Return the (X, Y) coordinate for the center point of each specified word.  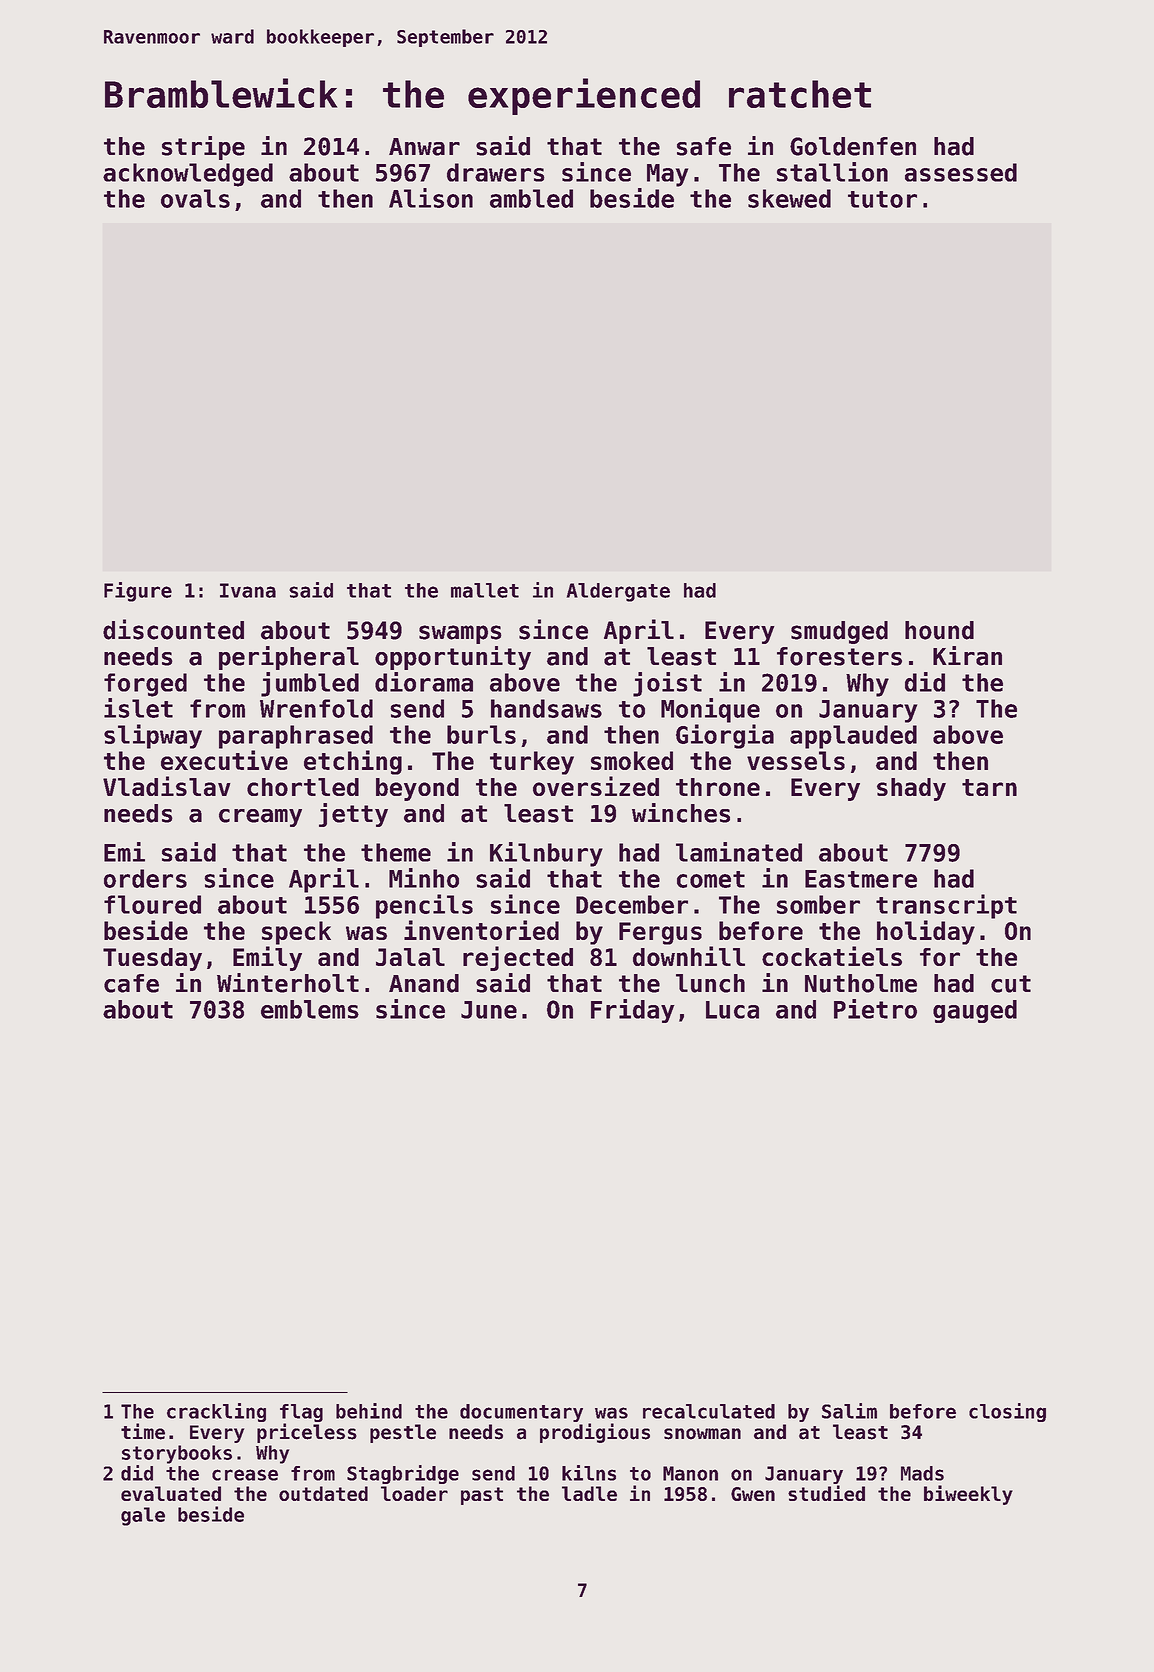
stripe (203, 148)
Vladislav (166, 786)
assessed (961, 172)
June (489, 1010)
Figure (138, 592)
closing (1007, 1412)
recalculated (709, 1411)
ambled (531, 198)
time (143, 1431)
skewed (789, 198)
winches (681, 813)
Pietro (875, 1009)
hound (939, 630)
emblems (310, 1009)
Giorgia (725, 736)
